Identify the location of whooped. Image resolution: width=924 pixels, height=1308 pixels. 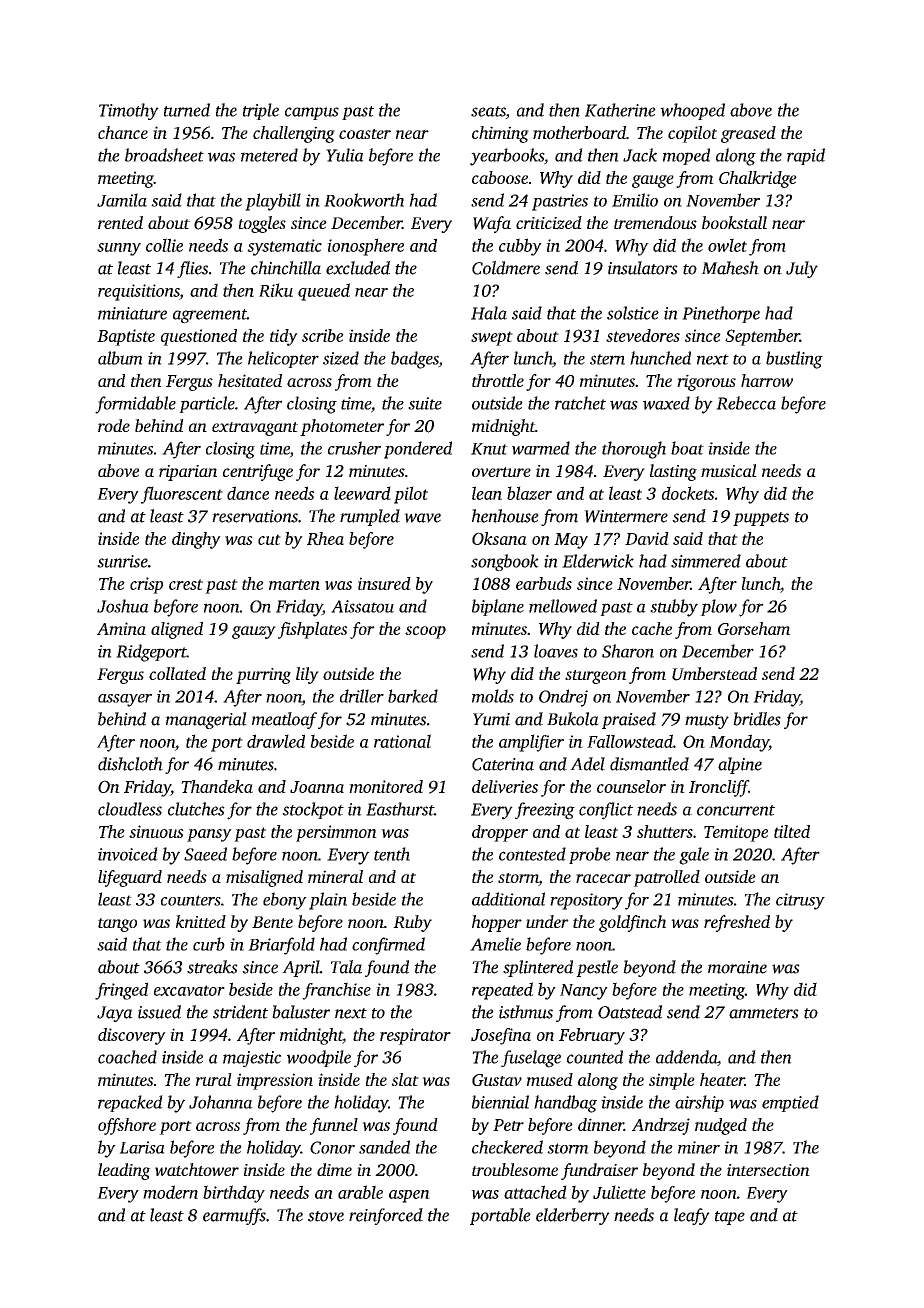
(692, 111).
